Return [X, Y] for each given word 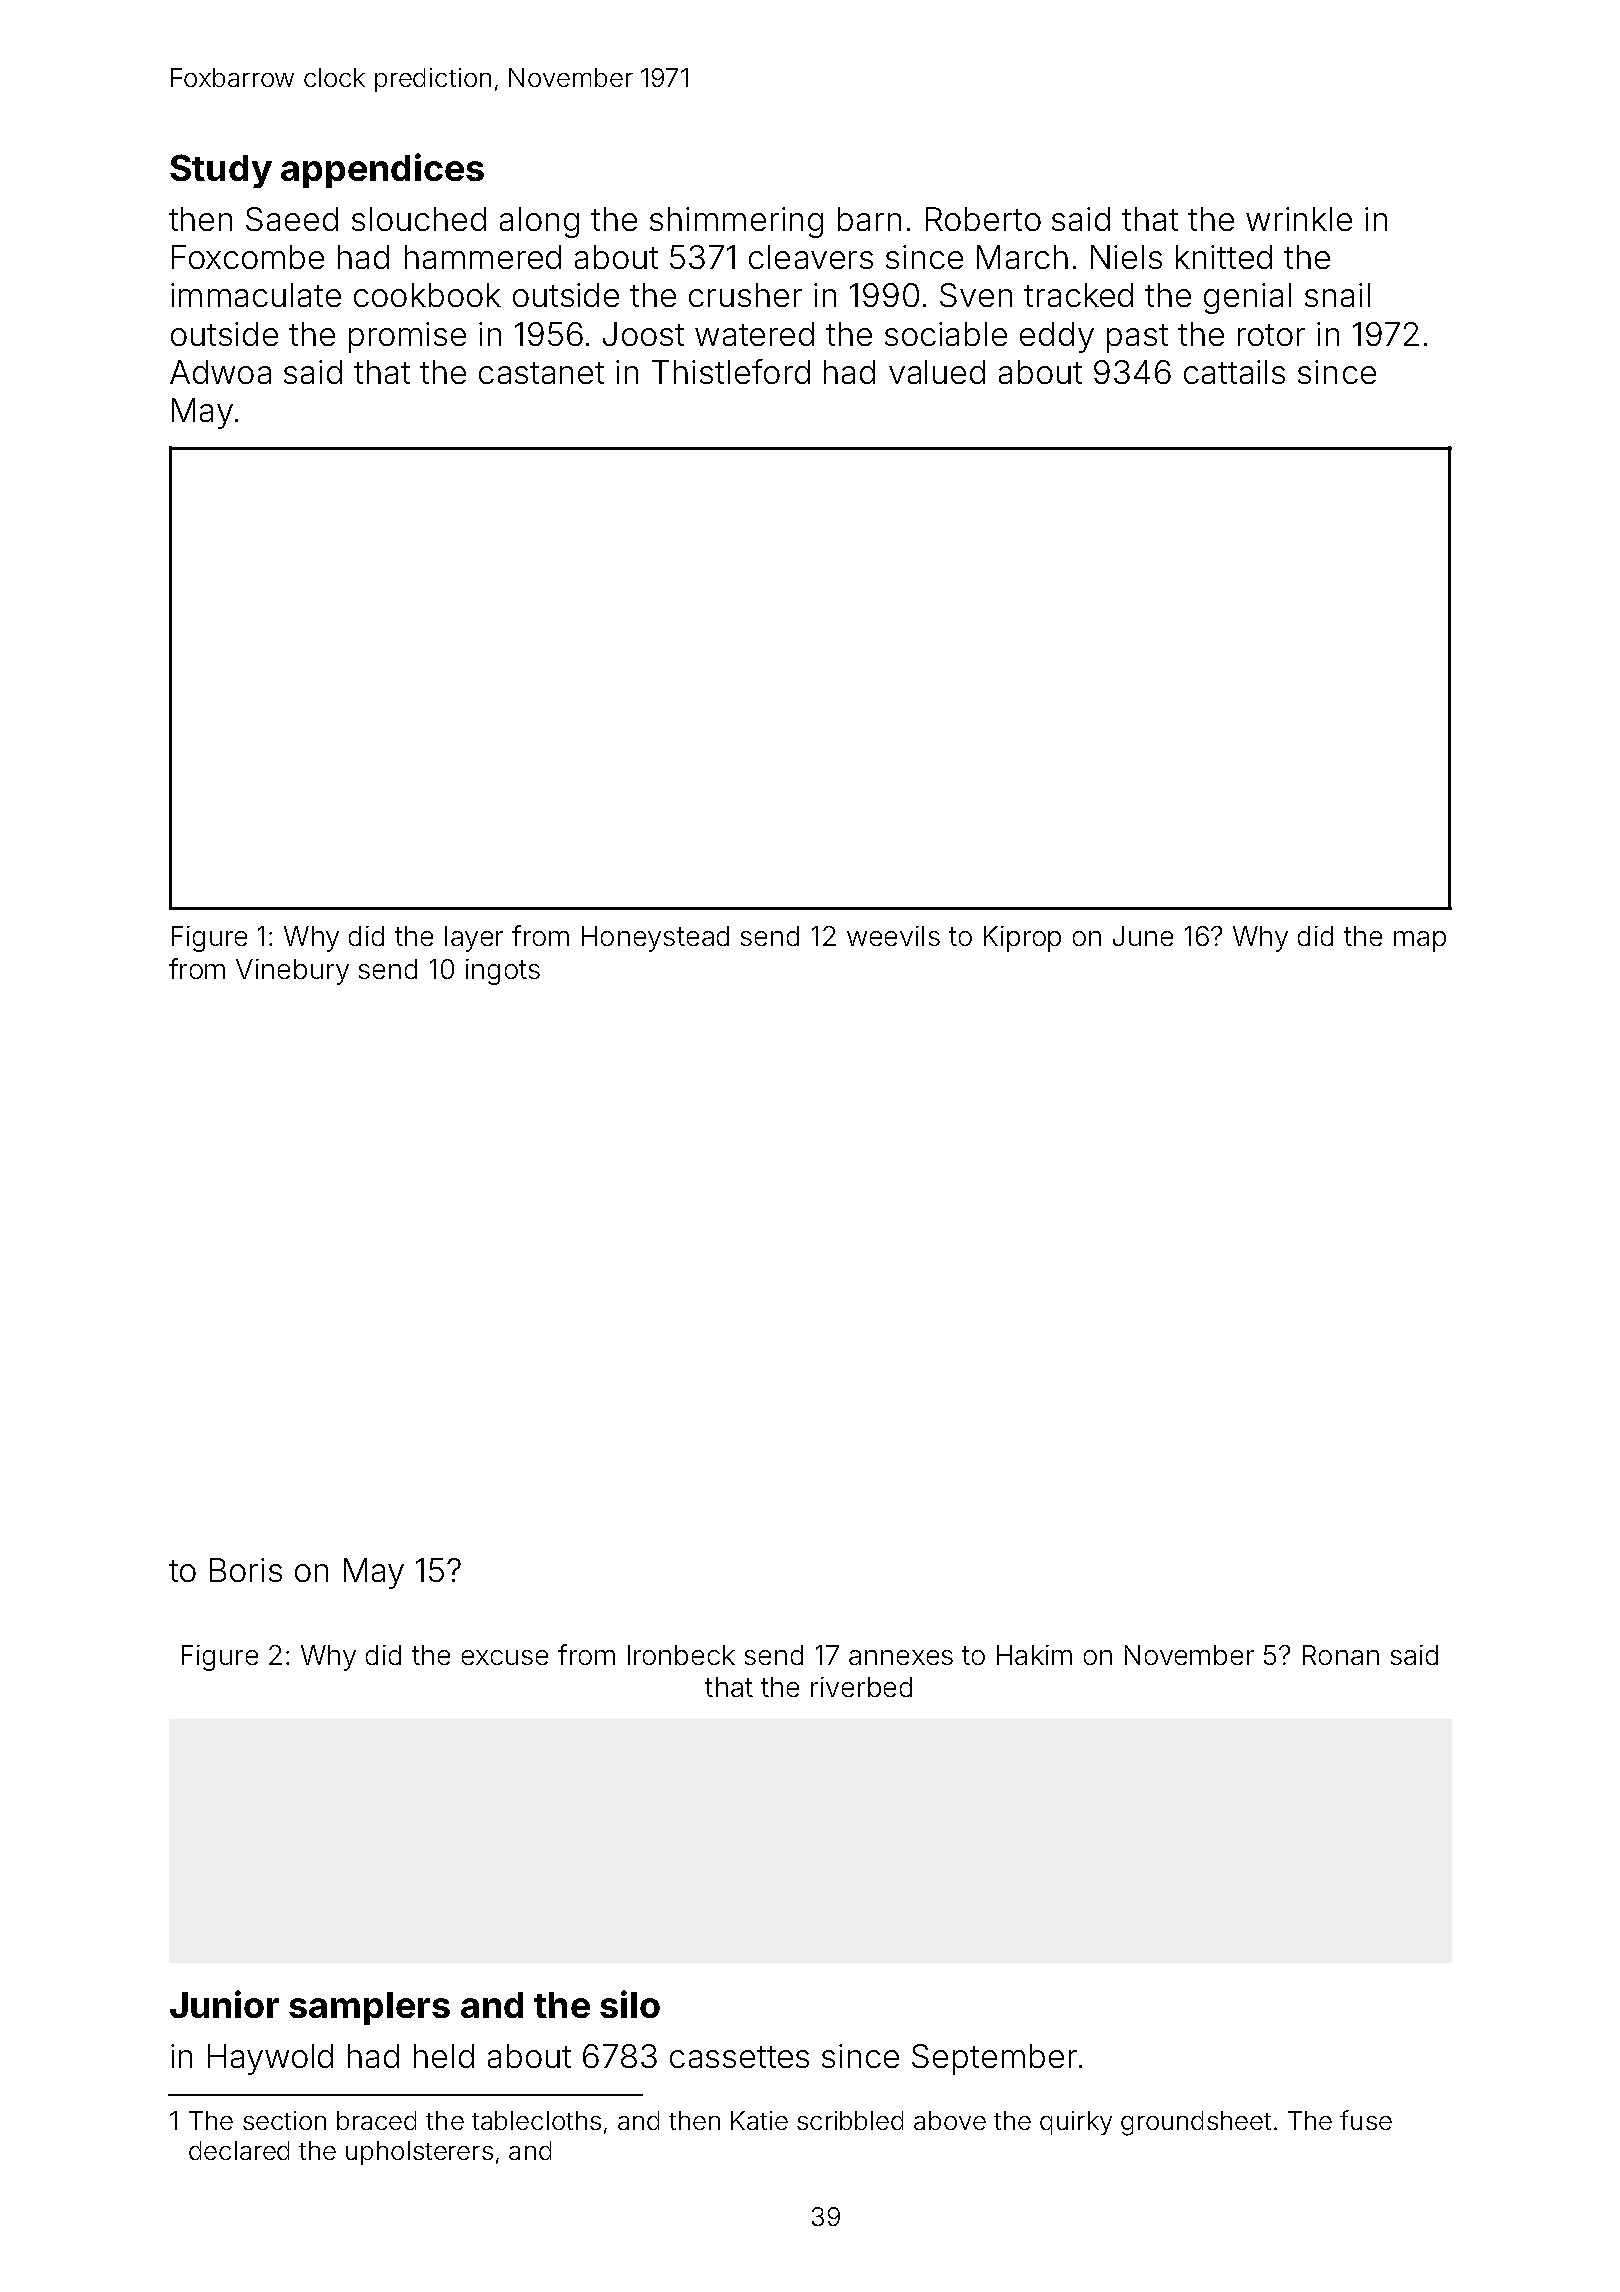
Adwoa [220, 372]
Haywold [270, 2059]
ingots [503, 972]
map [1420, 941]
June [1143, 936]
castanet [541, 373]
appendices [382, 170]
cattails [1234, 372]
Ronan [1341, 1655]
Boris [246, 1570]
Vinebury [292, 972]
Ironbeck [681, 1655]
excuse [505, 1657]
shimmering [736, 222]
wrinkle [1299, 219]
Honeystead [655, 939]
